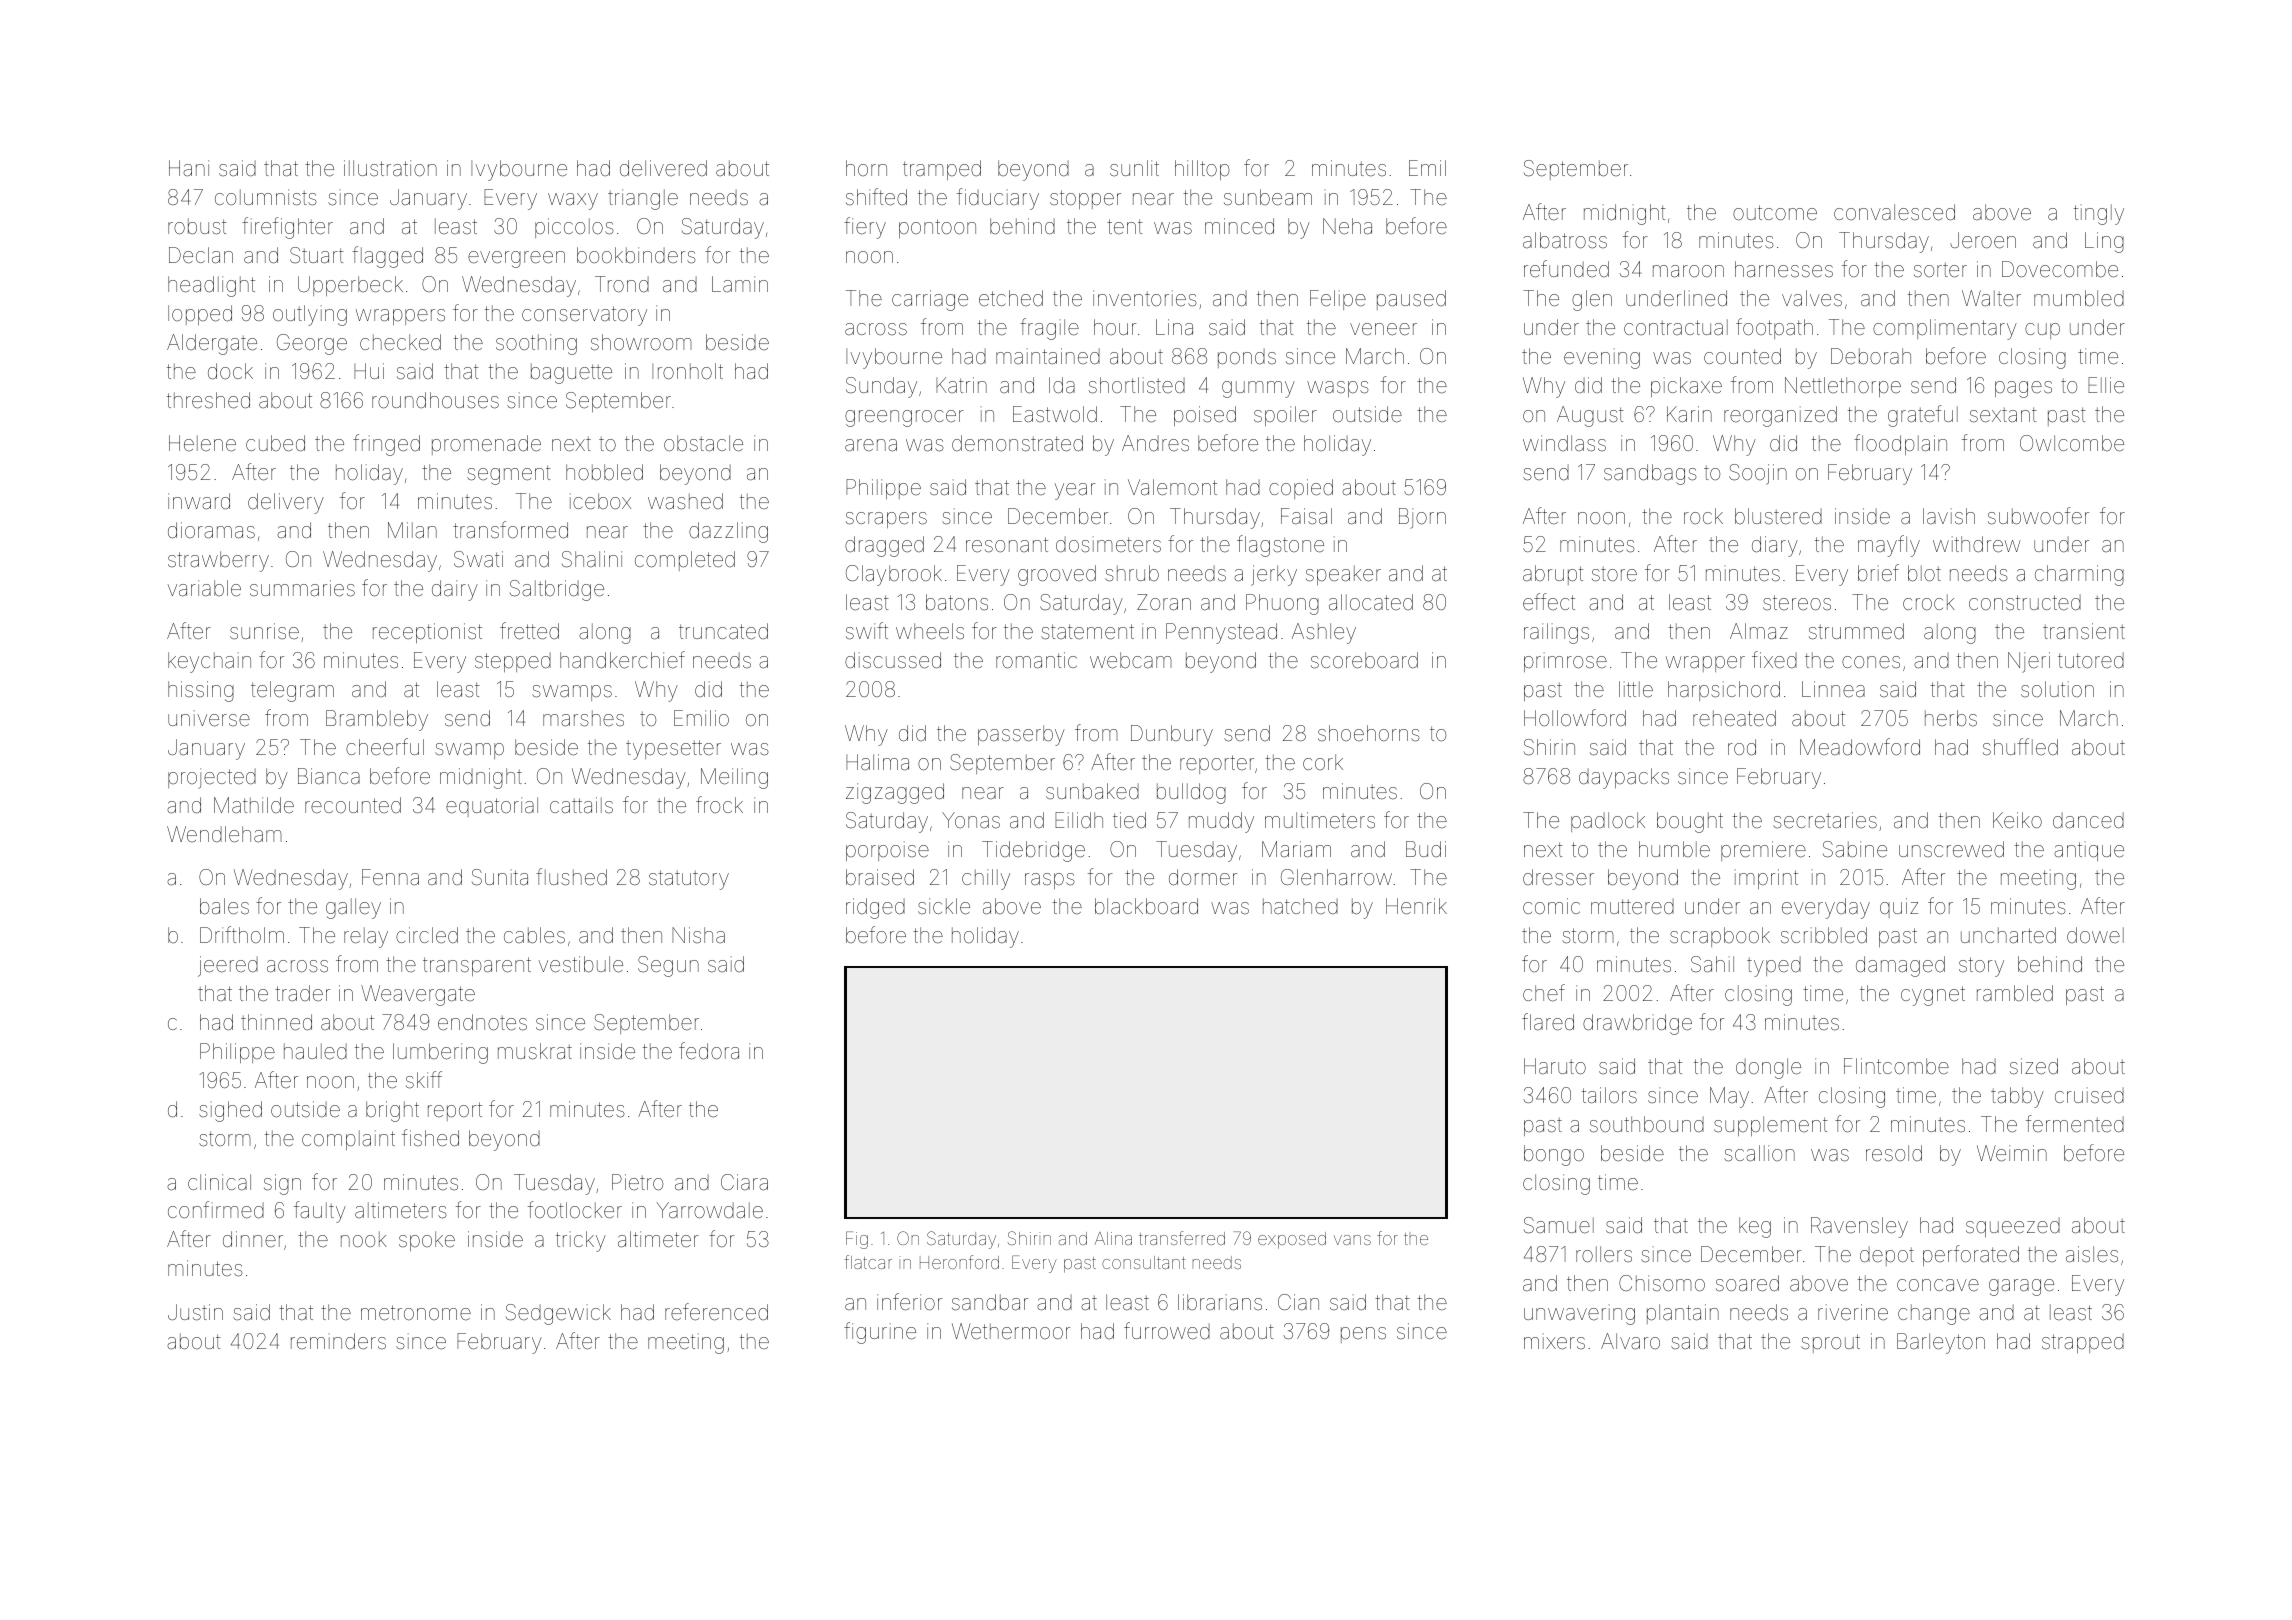  I want to click on reheated, so click(1734, 718).
